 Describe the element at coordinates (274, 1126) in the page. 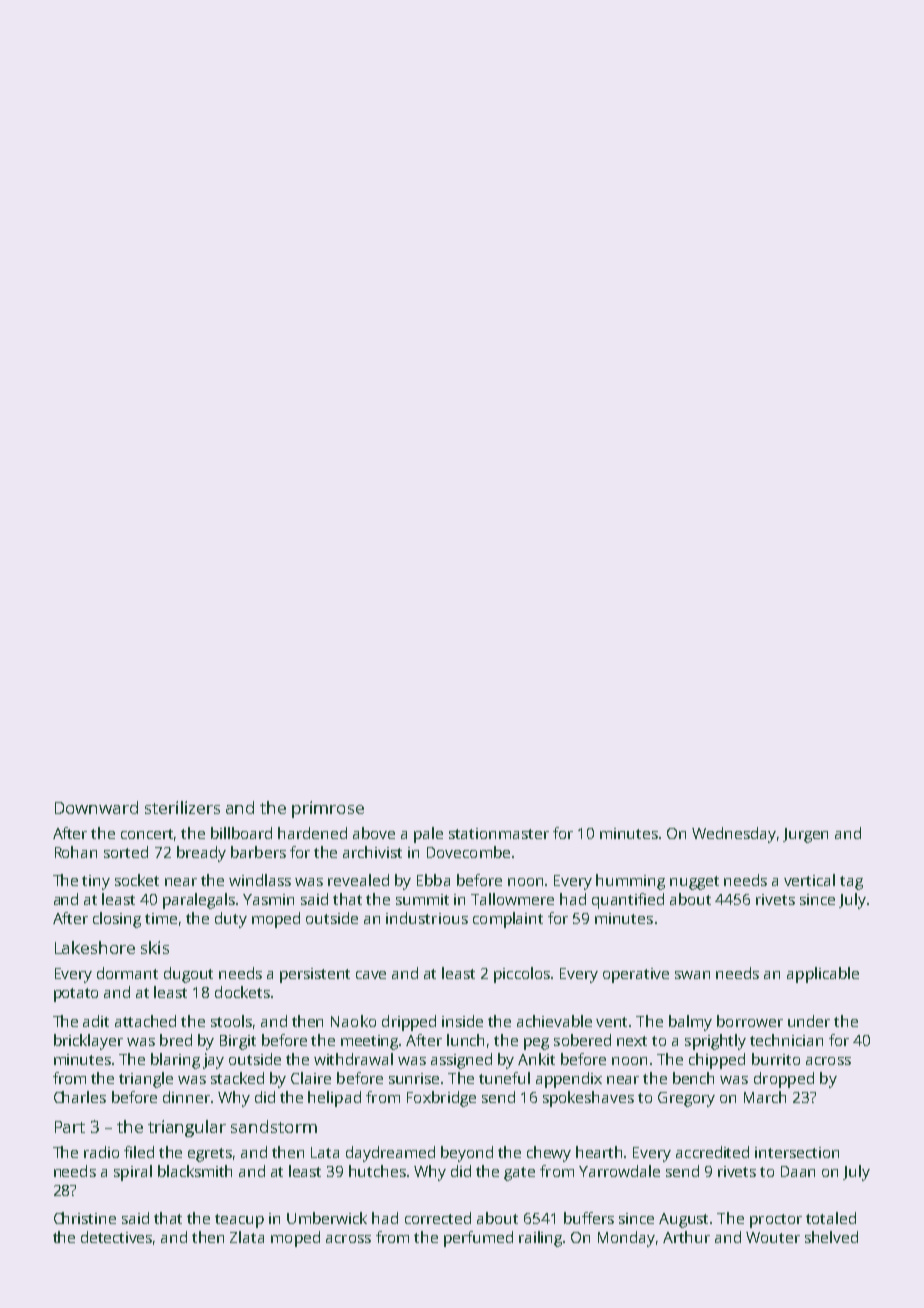

I see `sandstorm` at that location.
